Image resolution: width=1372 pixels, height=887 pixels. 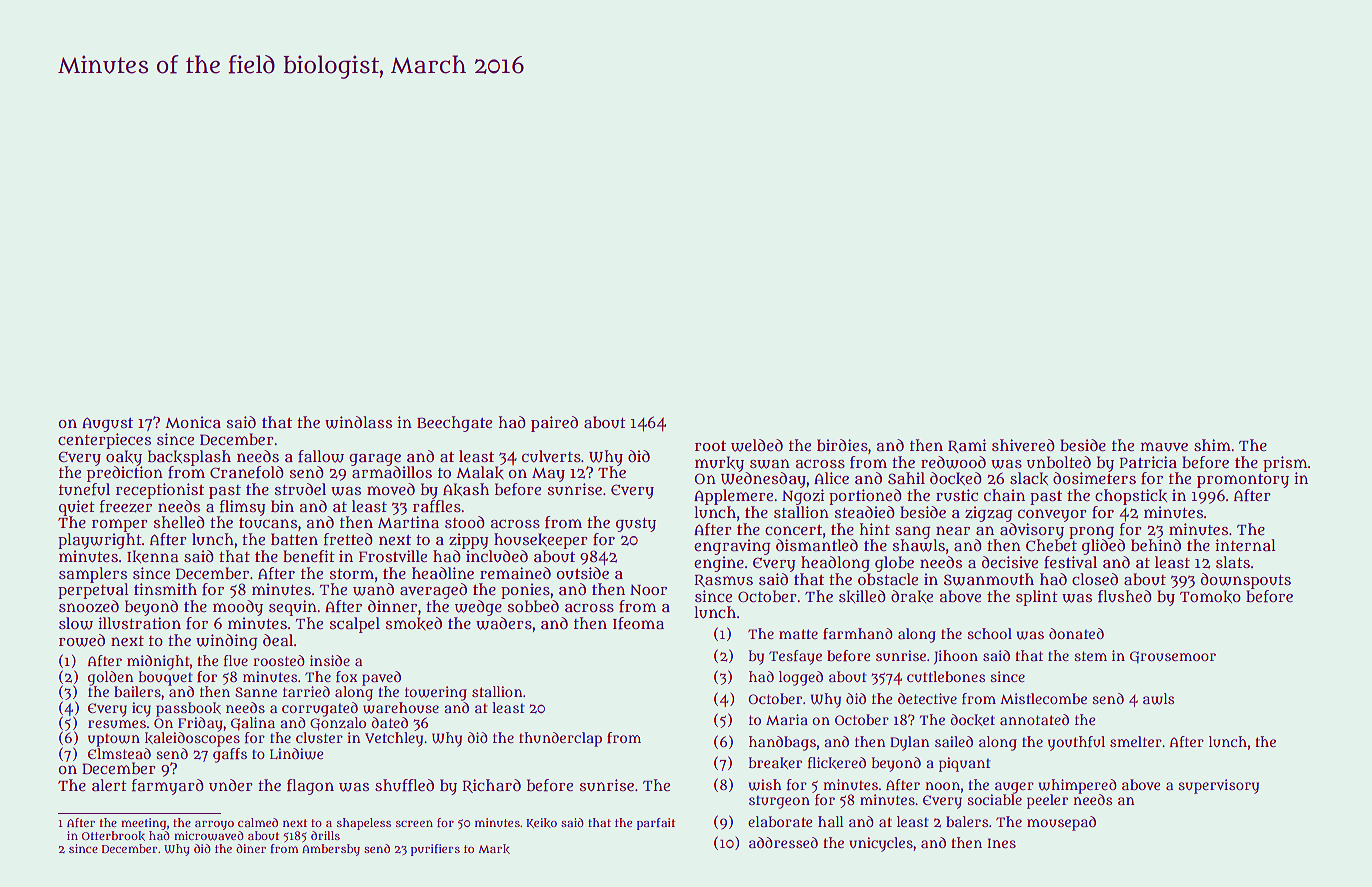 I want to click on docked, so click(x=956, y=478).
